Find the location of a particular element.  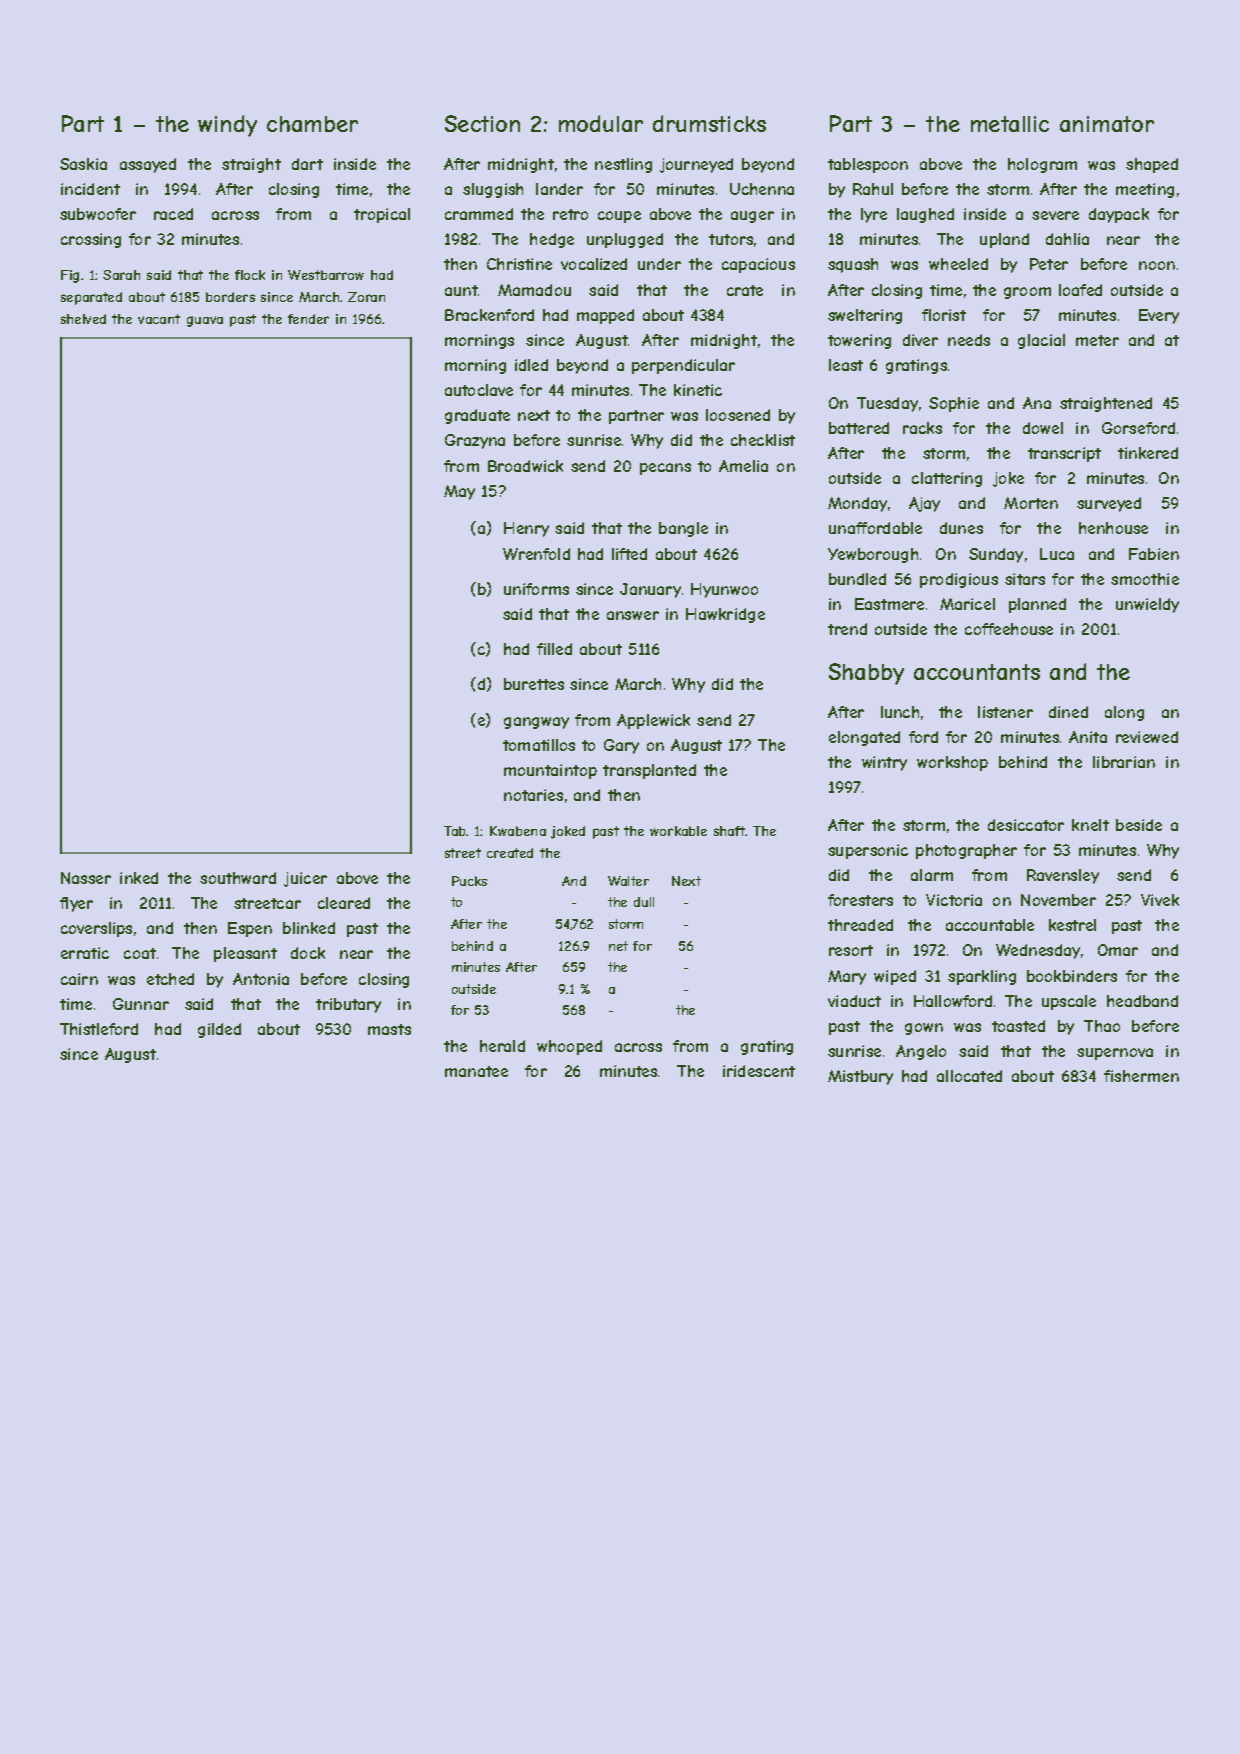

juicer is located at coordinates (305, 879).
